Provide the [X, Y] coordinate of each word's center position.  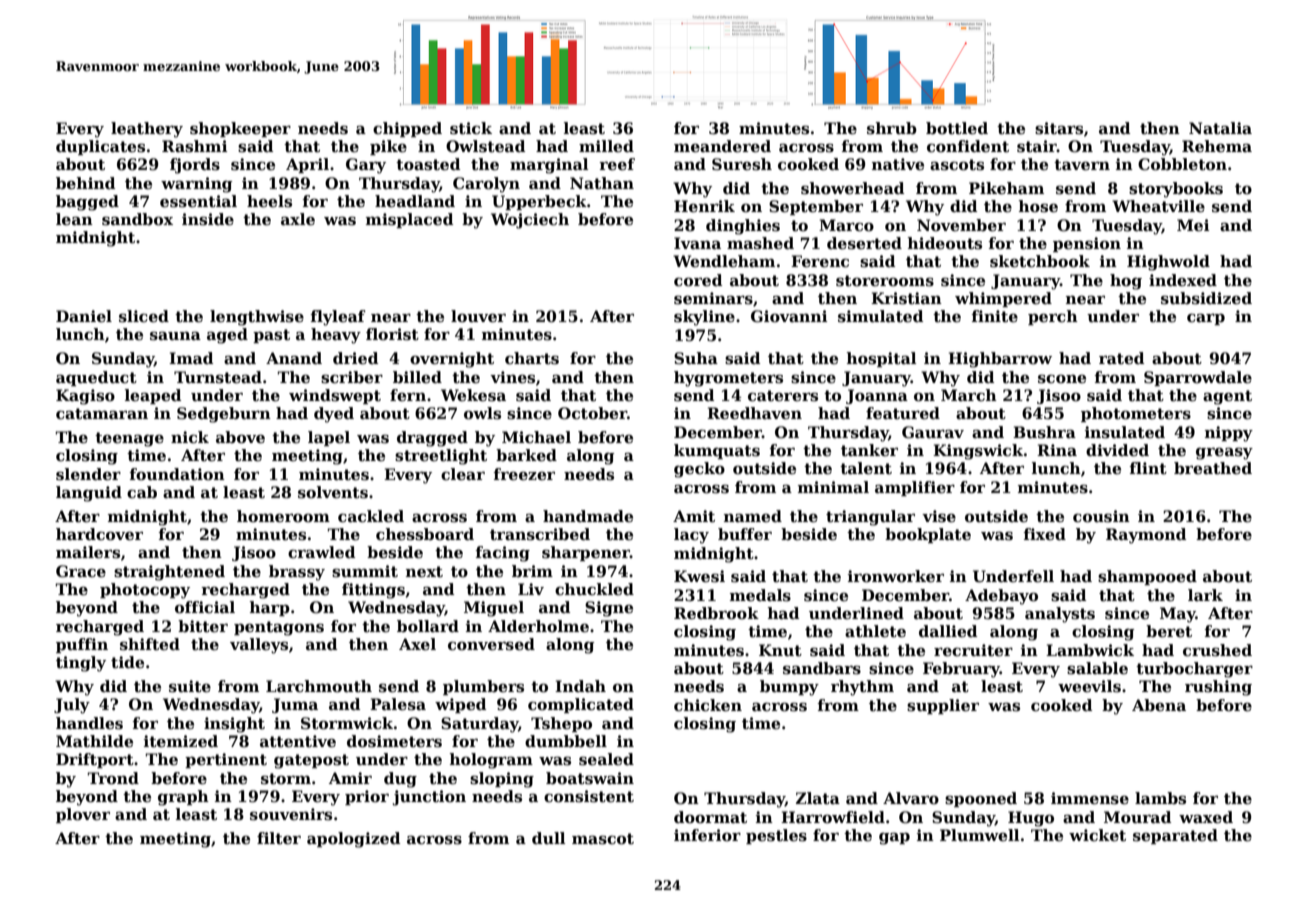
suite [190, 686]
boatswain [590, 778]
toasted [428, 164]
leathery [147, 130]
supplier [943, 706]
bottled [957, 128]
